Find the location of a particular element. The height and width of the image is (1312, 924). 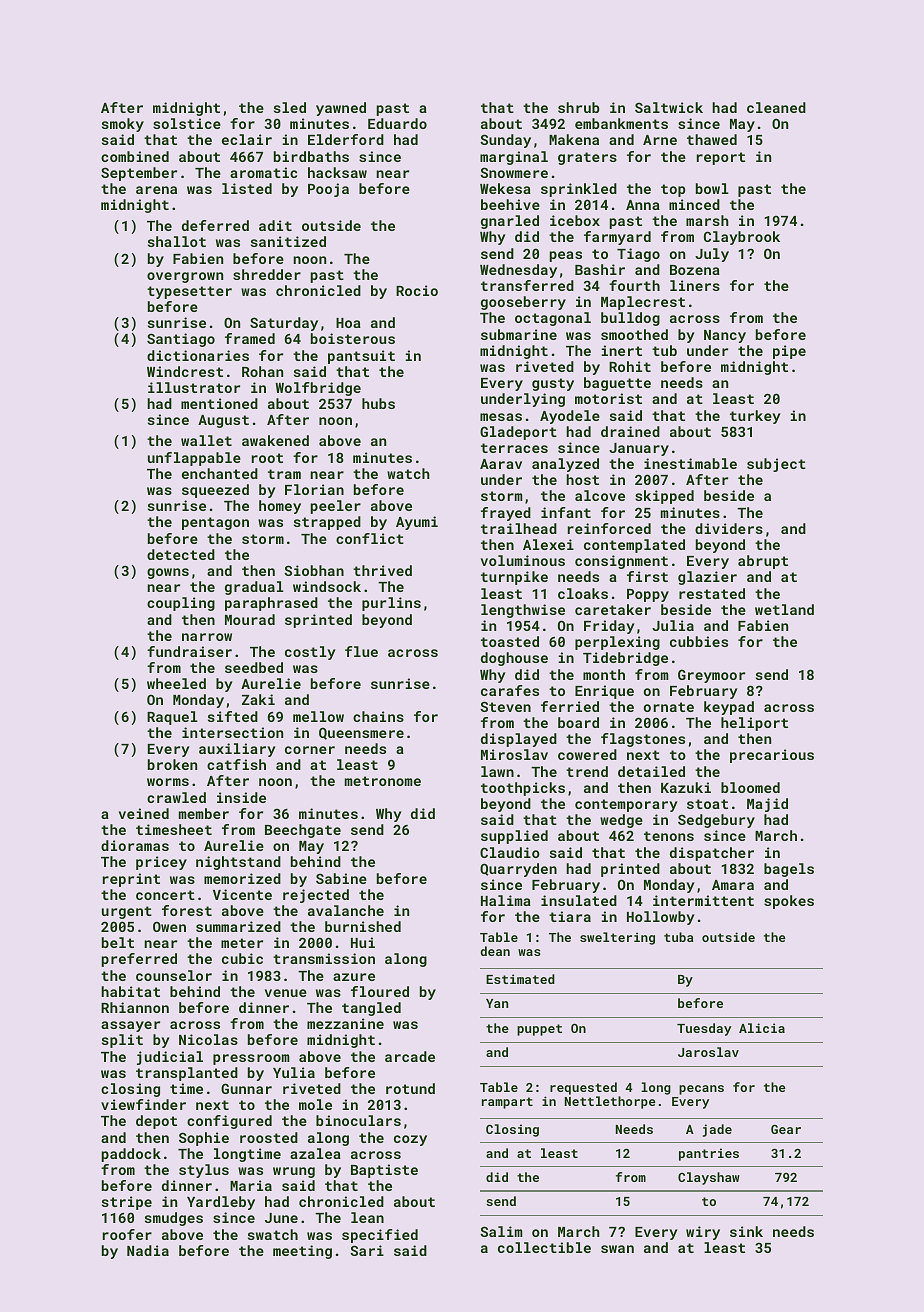

Amara is located at coordinates (733, 885).
